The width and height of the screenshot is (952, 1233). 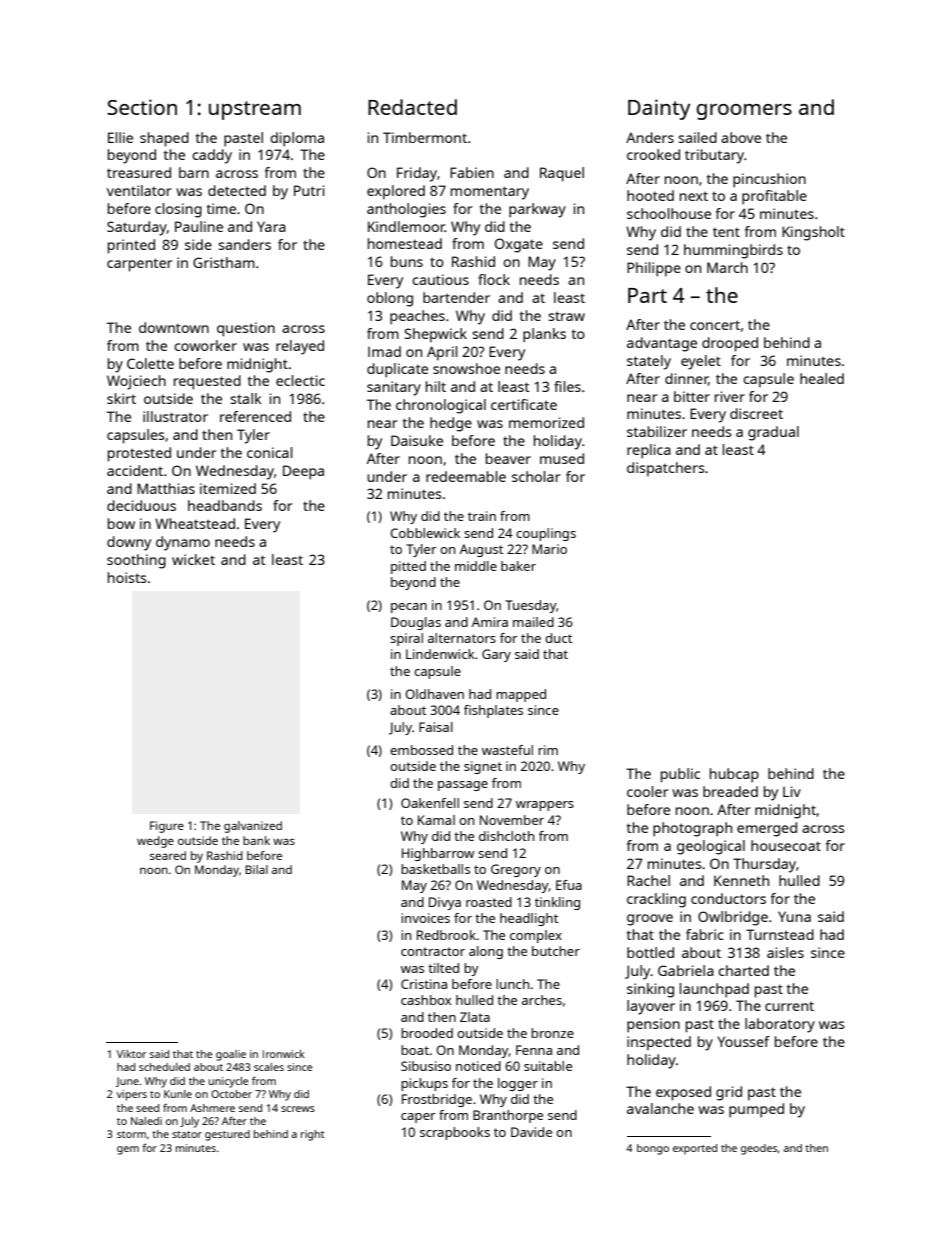 What do you see at coordinates (128, 1150) in the screenshot?
I see `gem` at bounding box center [128, 1150].
